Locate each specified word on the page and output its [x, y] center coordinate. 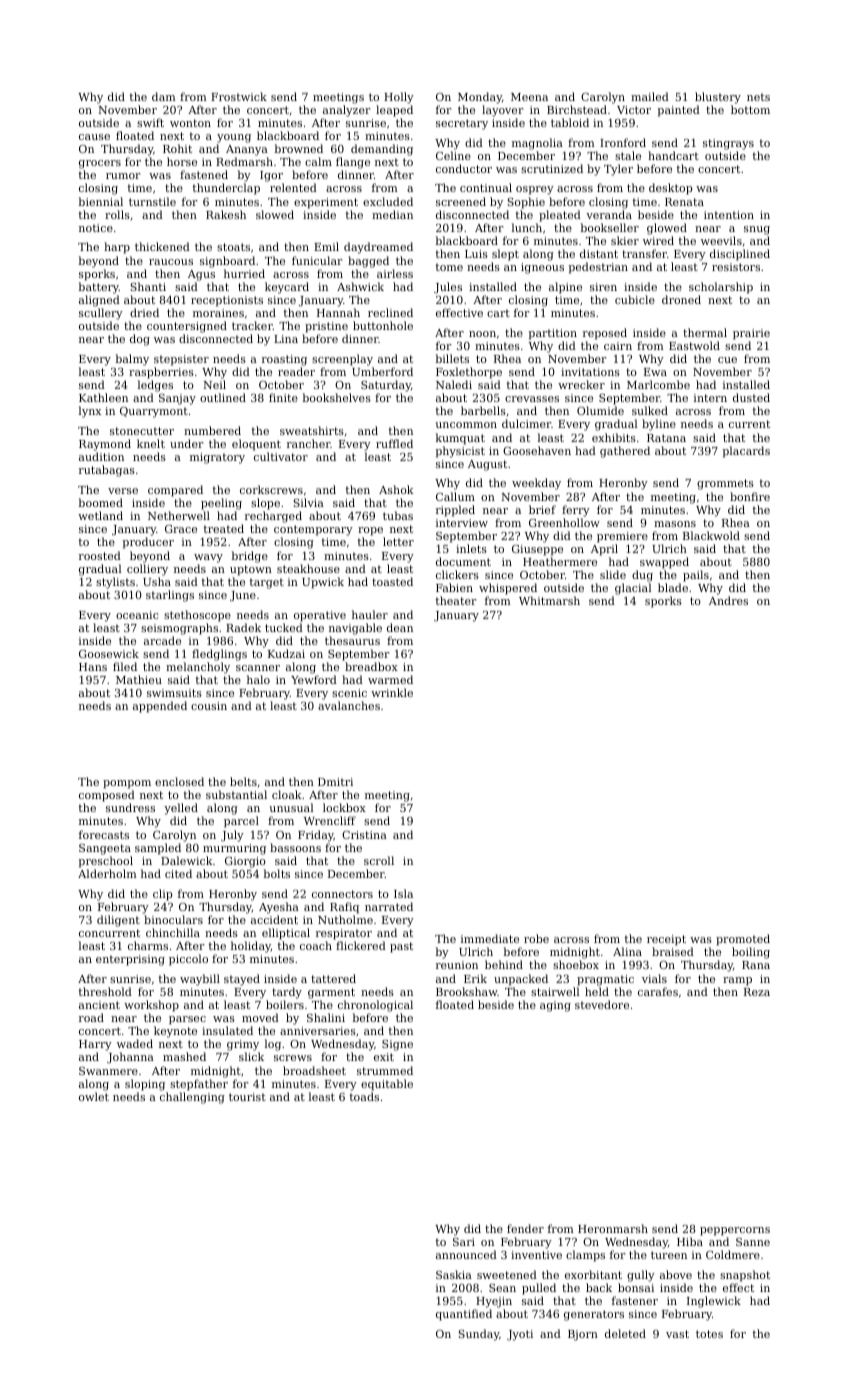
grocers [100, 164]
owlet [94, 1096]
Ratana [666, 438]
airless [395, 273]
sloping [145, 1085]
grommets [725, 484]
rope [370, 531]
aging [555, 1006]
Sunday [479, 1335]
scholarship [721, 288]
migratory [217, 458]
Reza [757, 992]
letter [398, 541]
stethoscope [197, 616]
